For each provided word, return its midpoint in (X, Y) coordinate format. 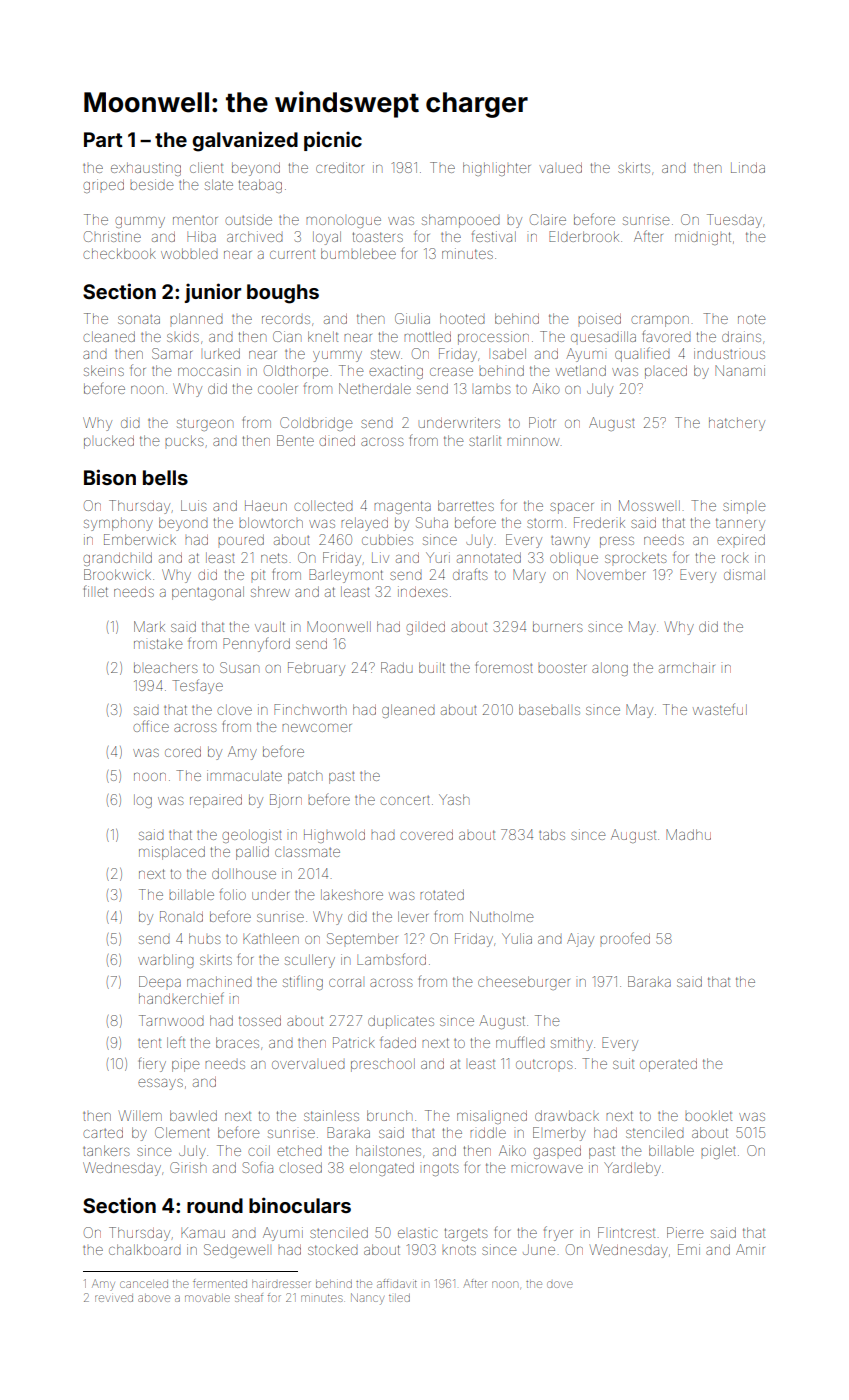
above (154, 1298)
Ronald (181, 916)
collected (323, 505)
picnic (333, 141)
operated (668, 1065)
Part (103, 139)
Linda (748, 167)
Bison (110, 477)
